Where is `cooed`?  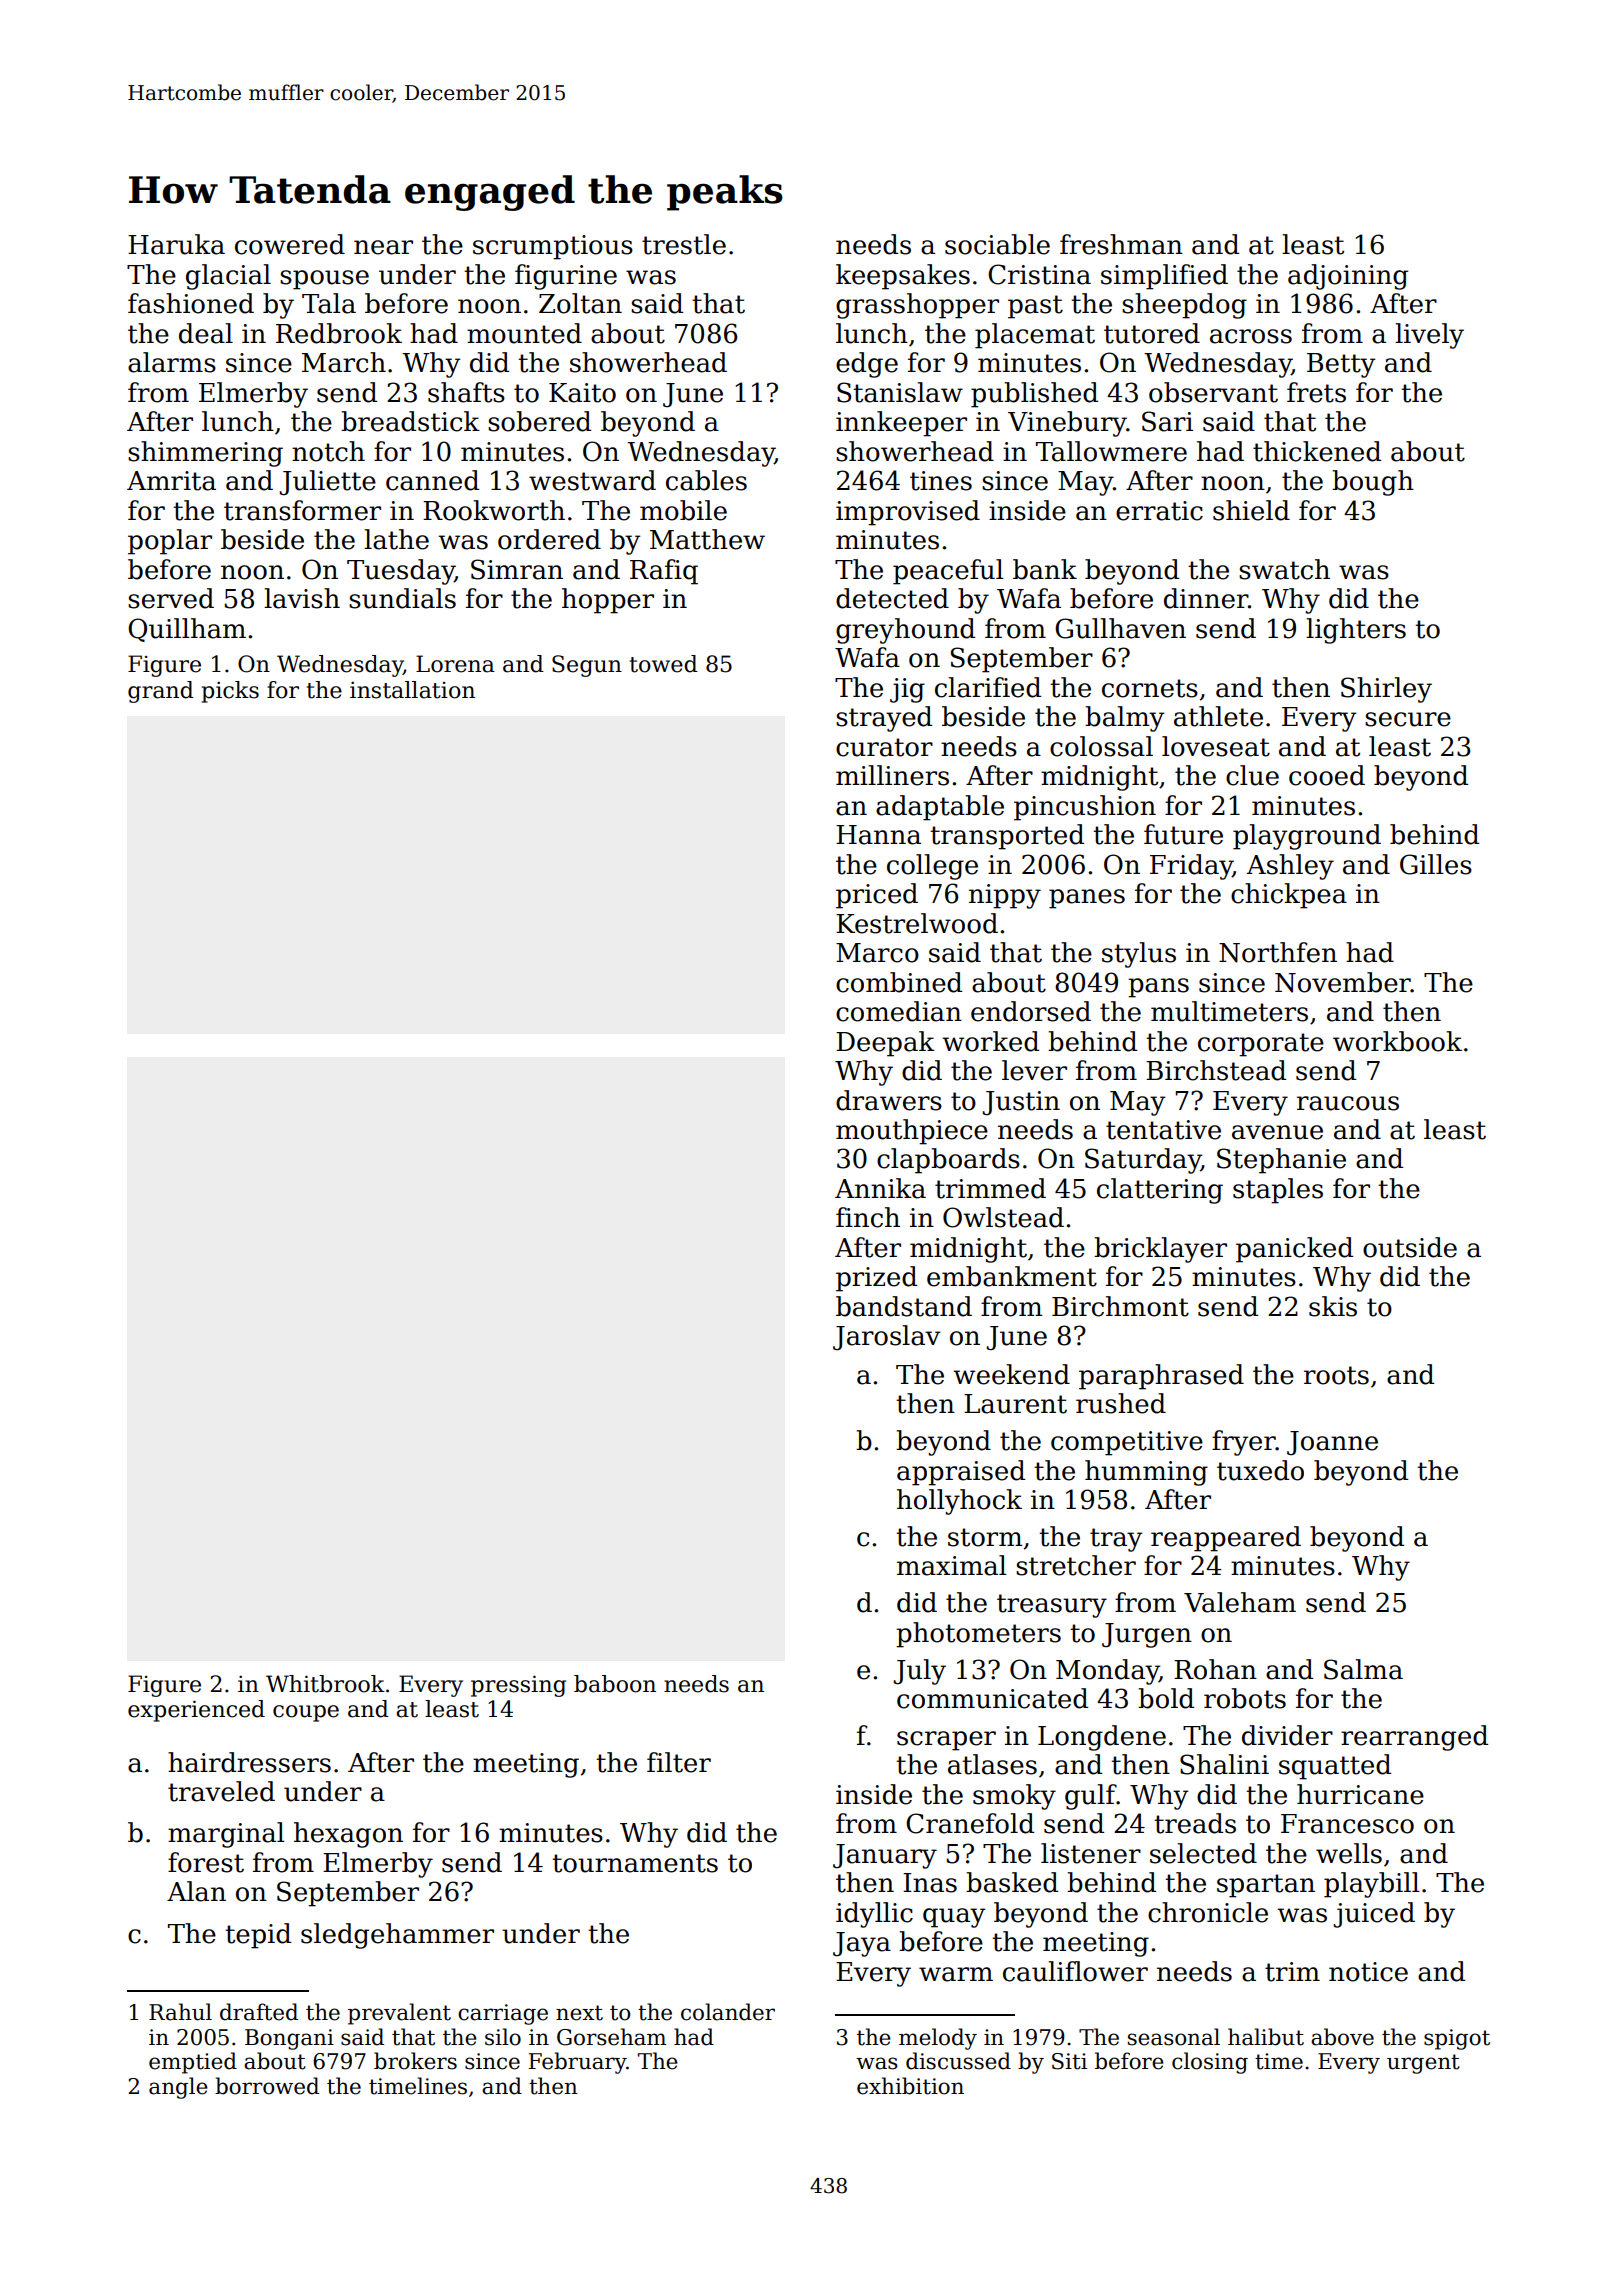 cooed is located at coordinates (1327, 775).
